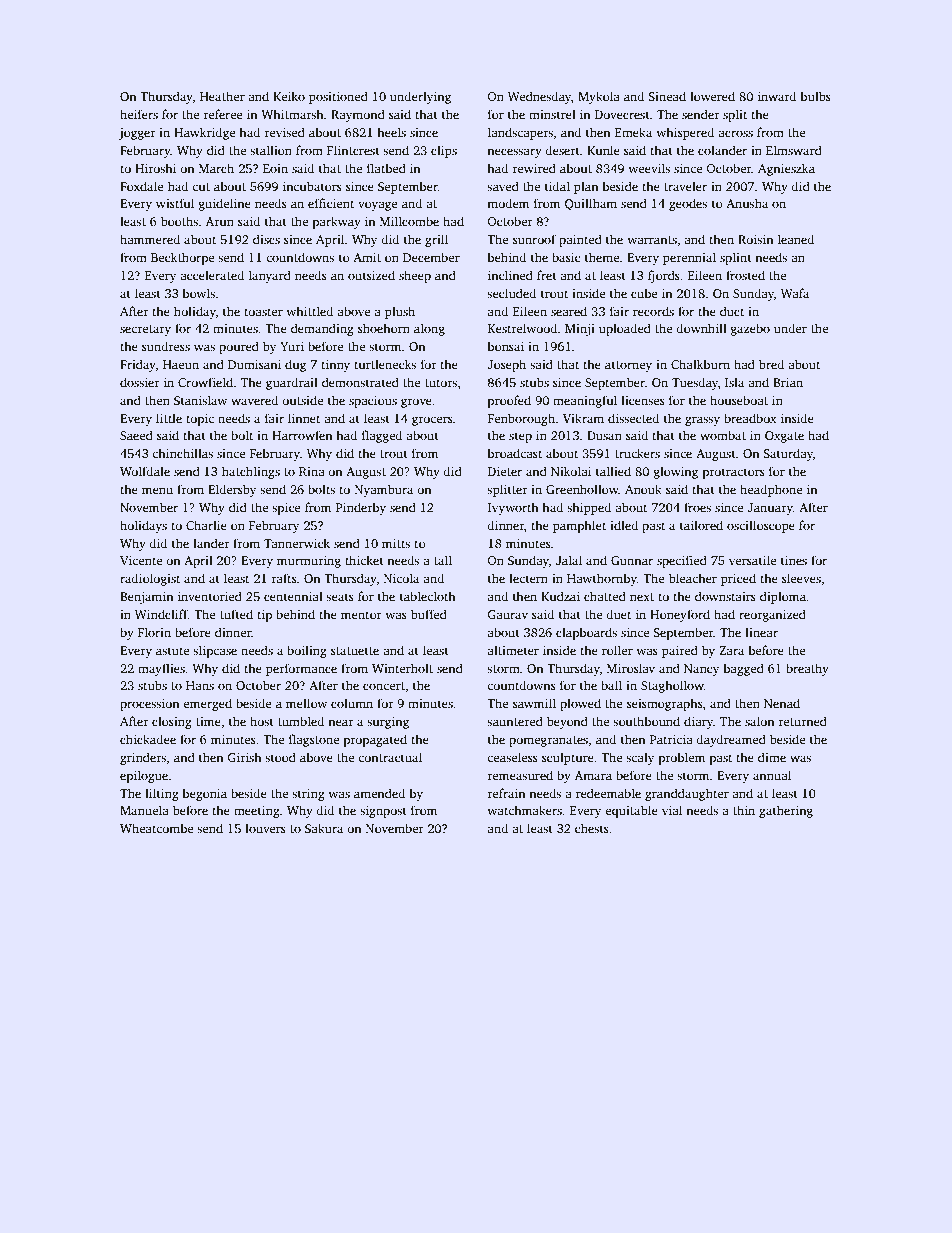  What do you see at coordinates (289, 96) in the screenshot?
I see `Keiko` at bounding box center [289, 96].
